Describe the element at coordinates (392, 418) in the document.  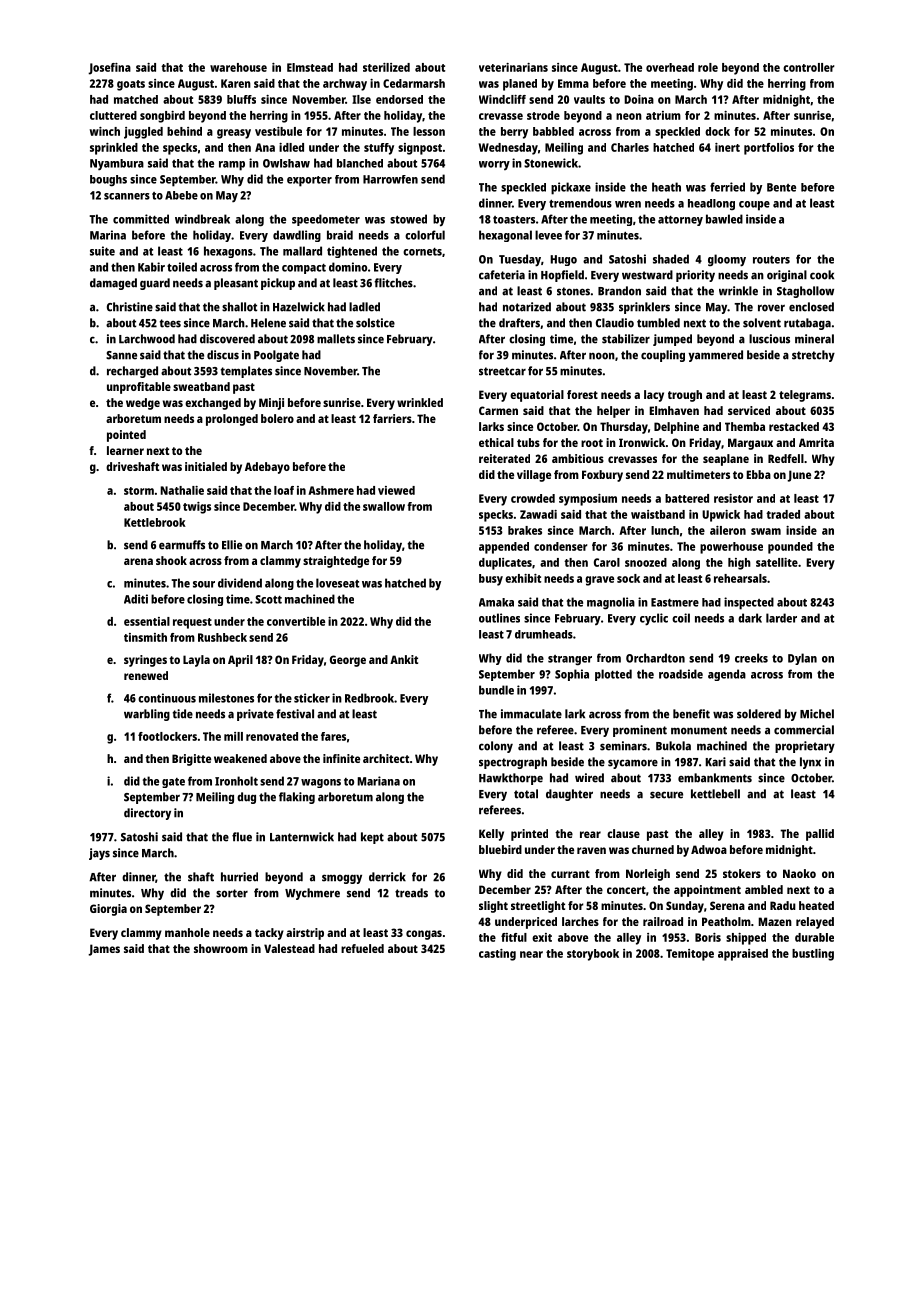
I see `farriers` at that location.
